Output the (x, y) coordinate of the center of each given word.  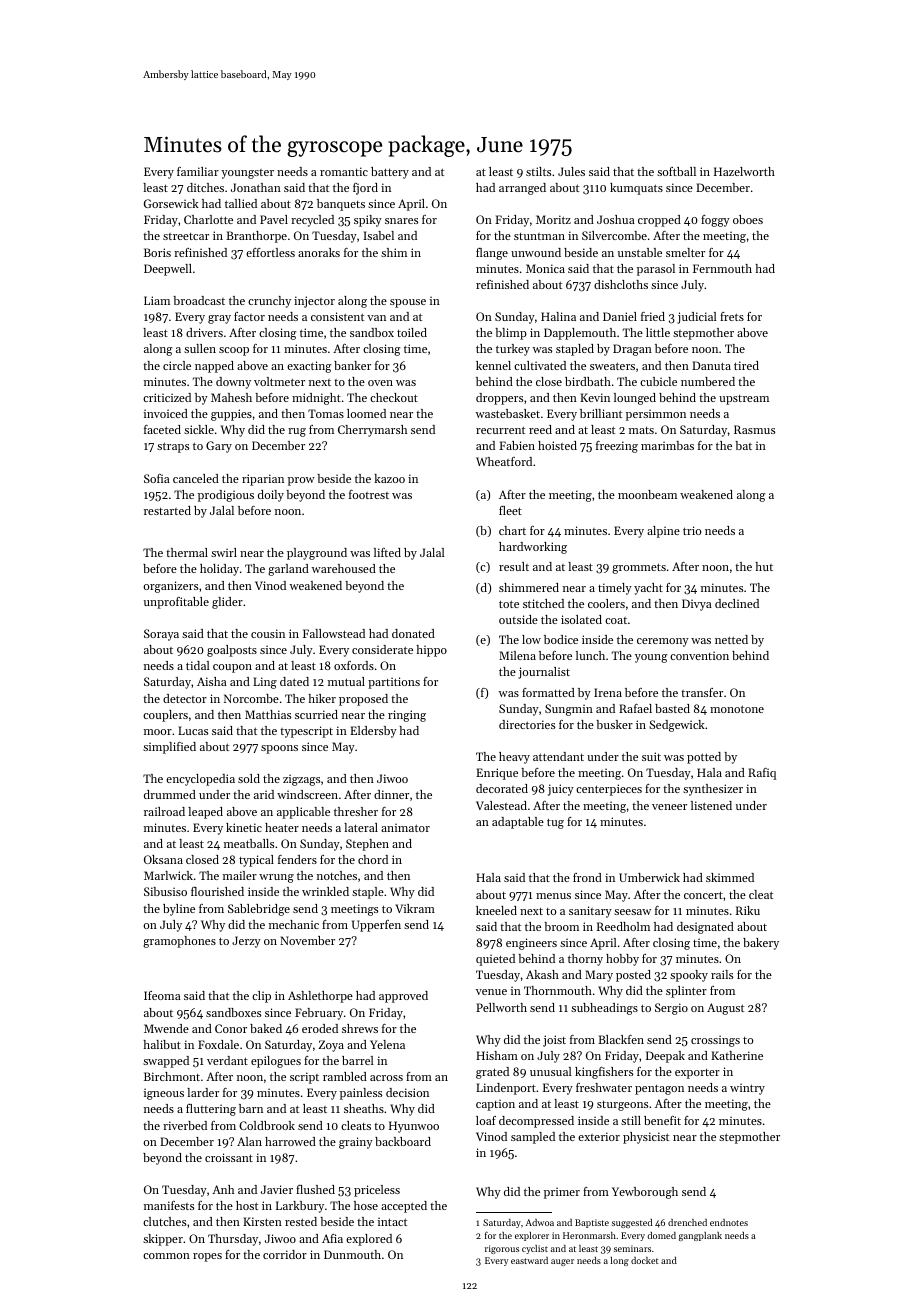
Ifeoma (162, 995)
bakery (761, 944)
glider (227, 603)
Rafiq (762, 774)
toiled (412, 332)
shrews (360, 1028)
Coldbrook (267, 1125)
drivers (204, 332)
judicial (697, 318)
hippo (431, 651)
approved (403, 997)
